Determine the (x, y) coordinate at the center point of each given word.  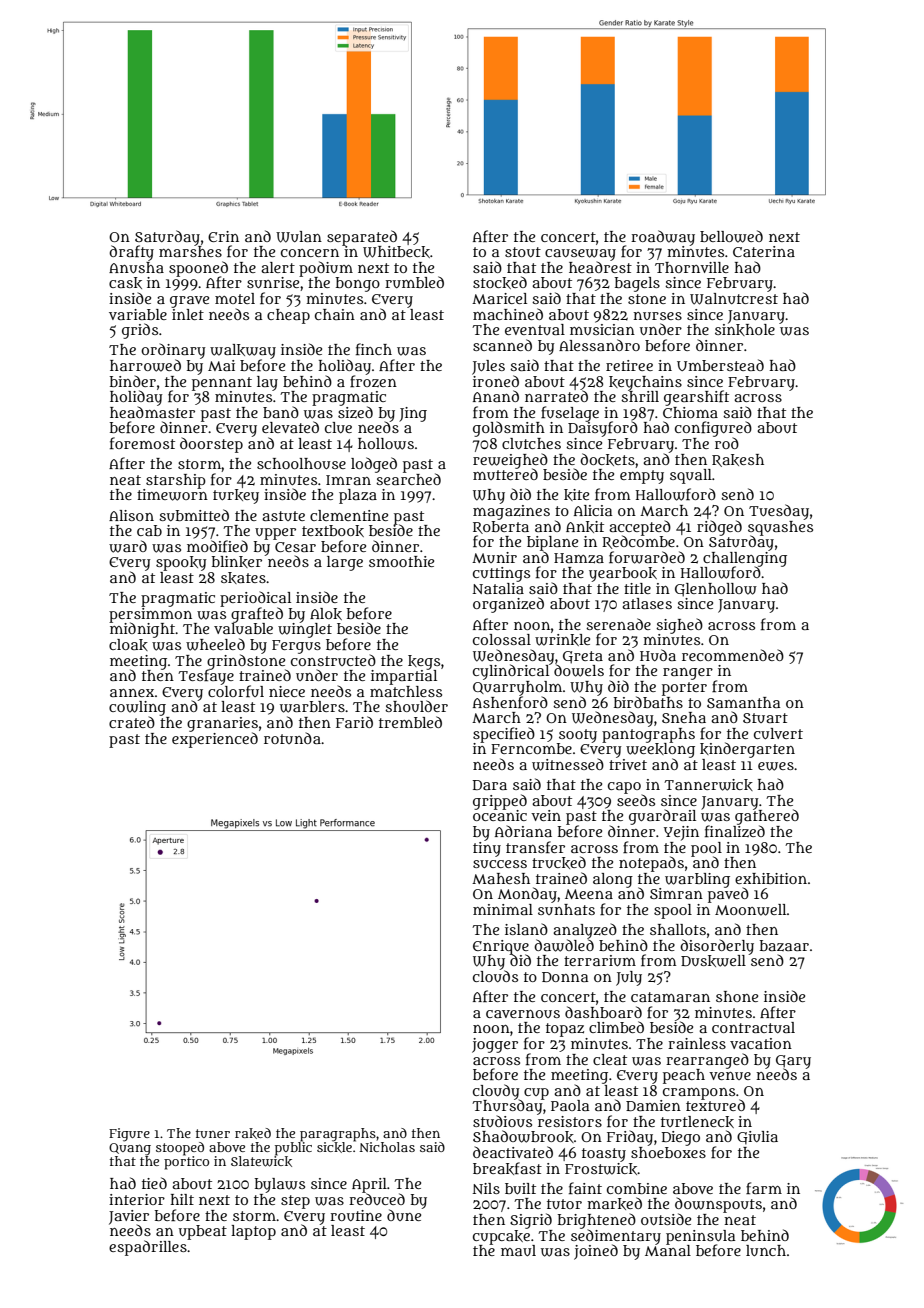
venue (730, 1076)
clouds (495, 976)
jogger (495, 1045)
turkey (236, 496)
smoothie (401, 561)
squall (691, 476)
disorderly (717, 947)
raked (253, 1133)
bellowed (731, 236)
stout (523, 252)
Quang (130, 1149)
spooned (198, 269)
